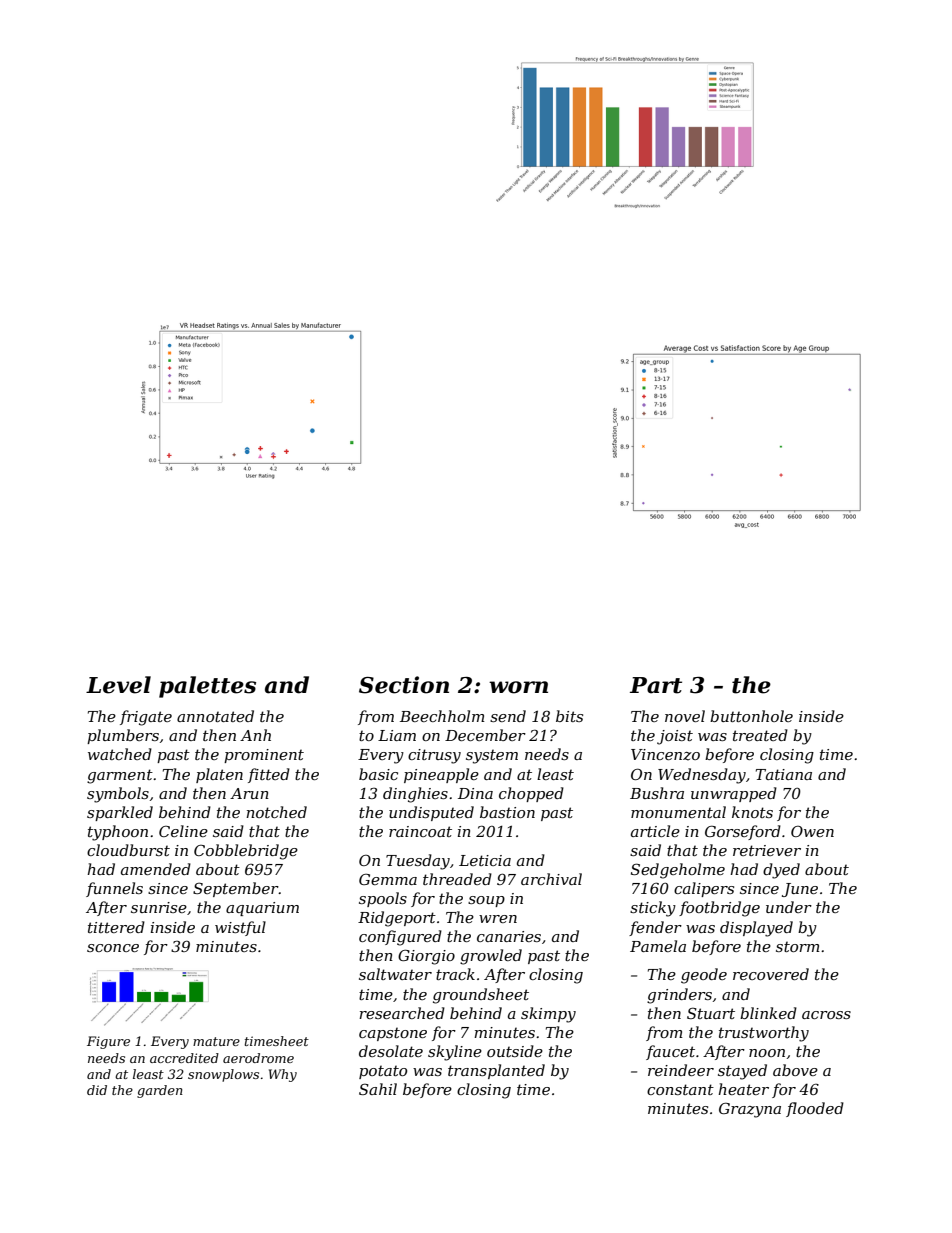 The height and width of the image is (1233, 952). Describe the element at coordinates (675, 737) in the image. I see `joist` at that location.
